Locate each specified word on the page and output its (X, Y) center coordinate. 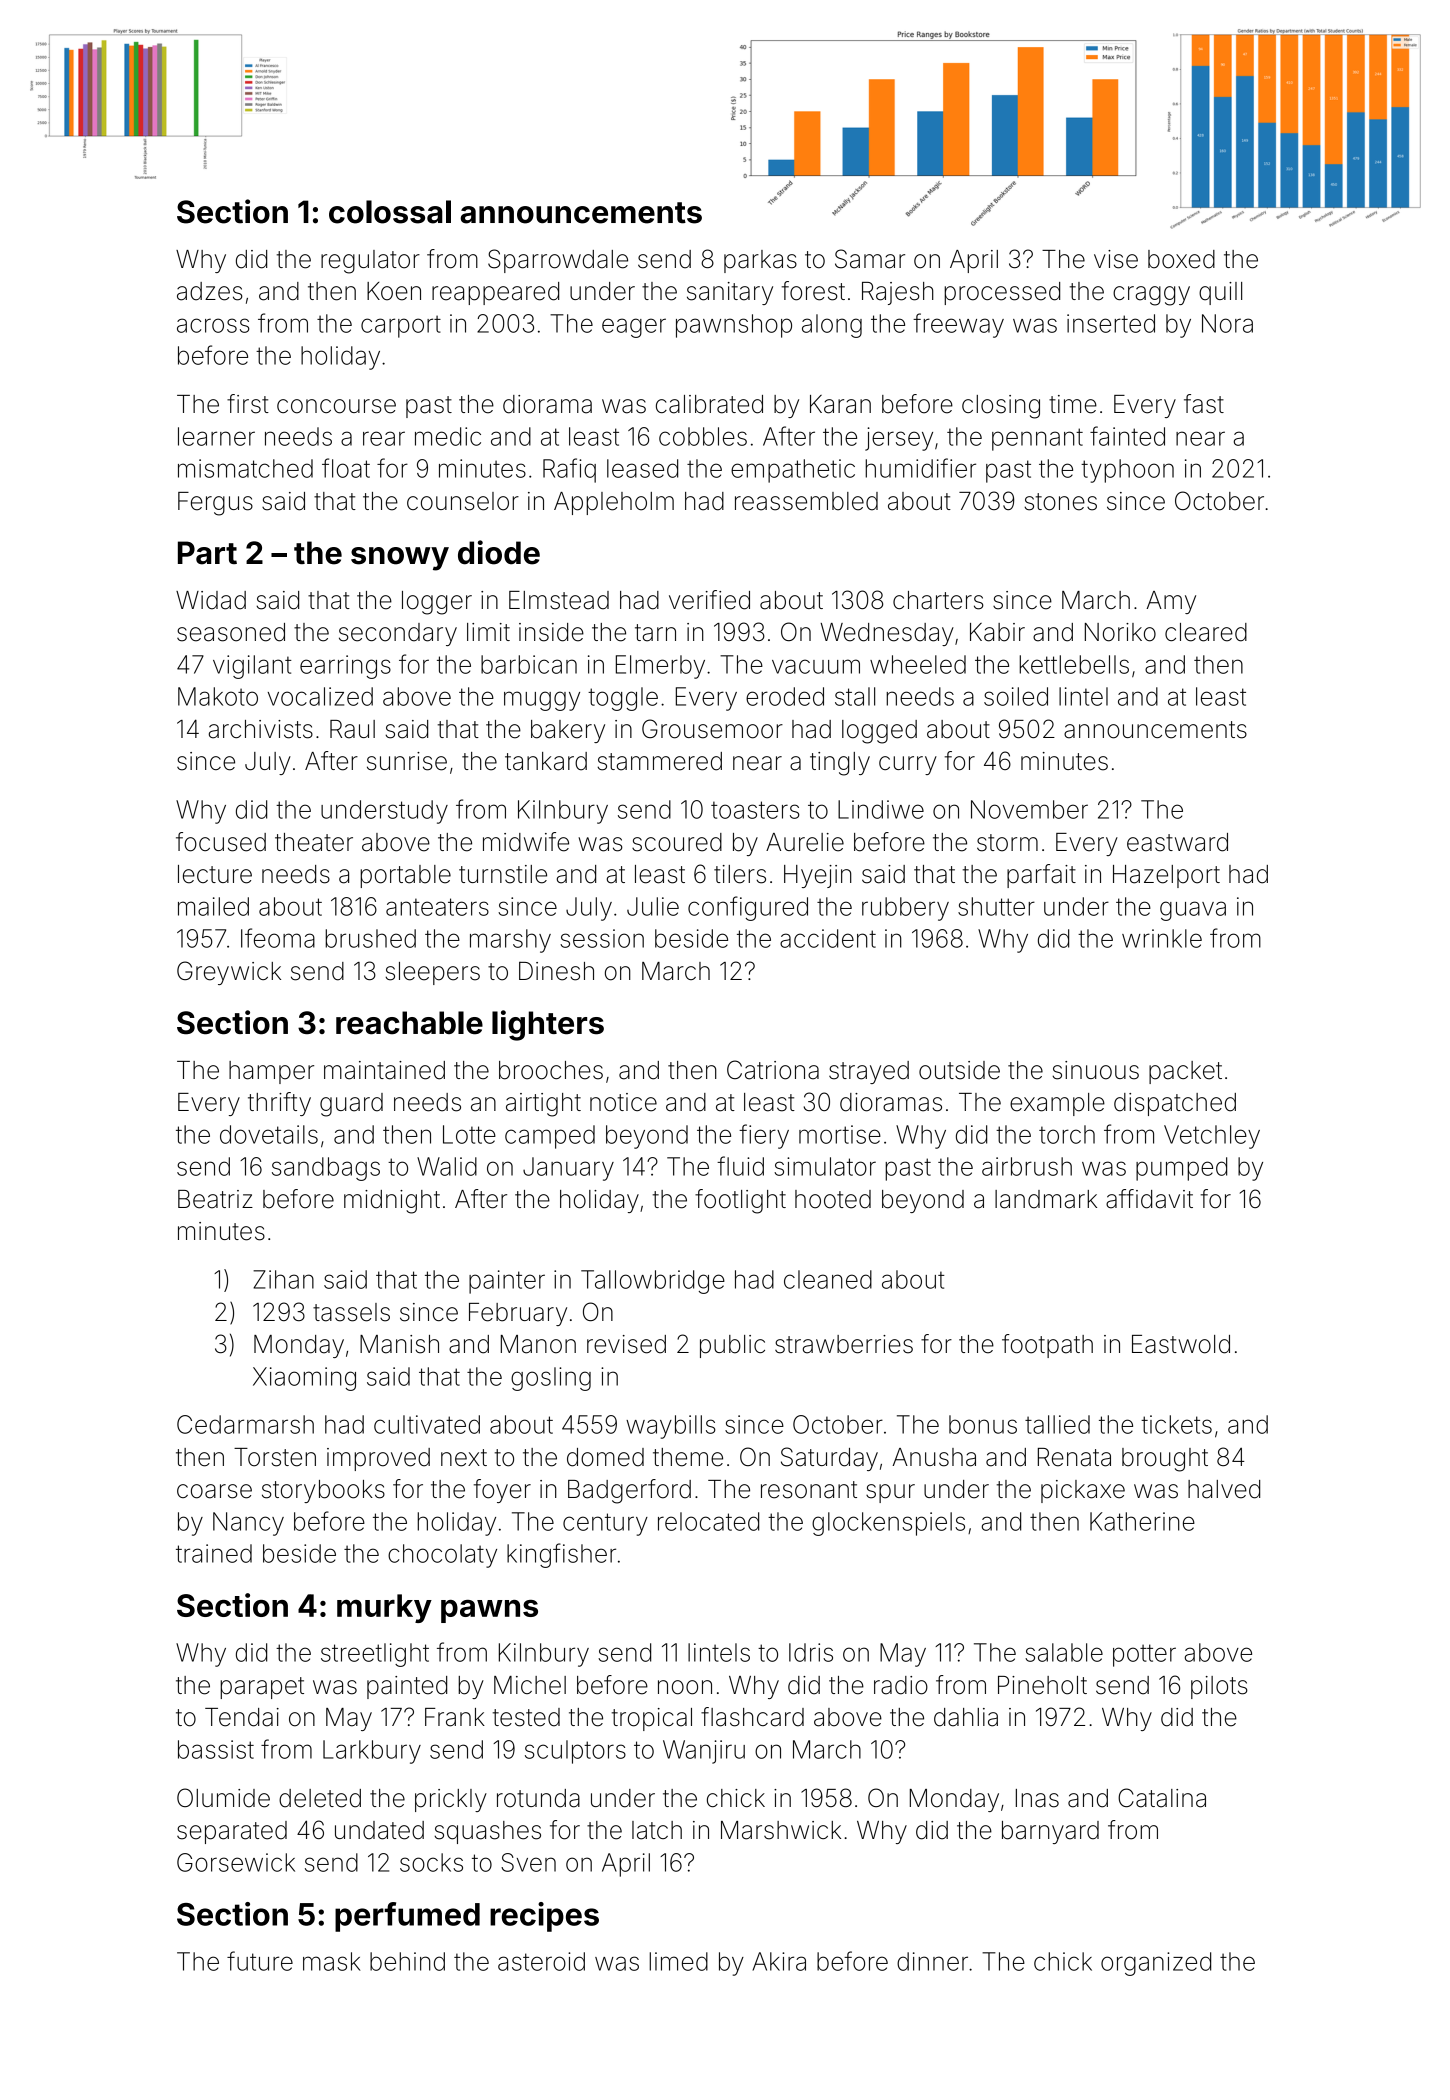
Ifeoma (278, 938)
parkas (760, 261)
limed (678, 1961)
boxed (1181, 259)
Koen (394, 291)
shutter (996, 906)
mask (332, 1961)
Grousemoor (712, 729)
